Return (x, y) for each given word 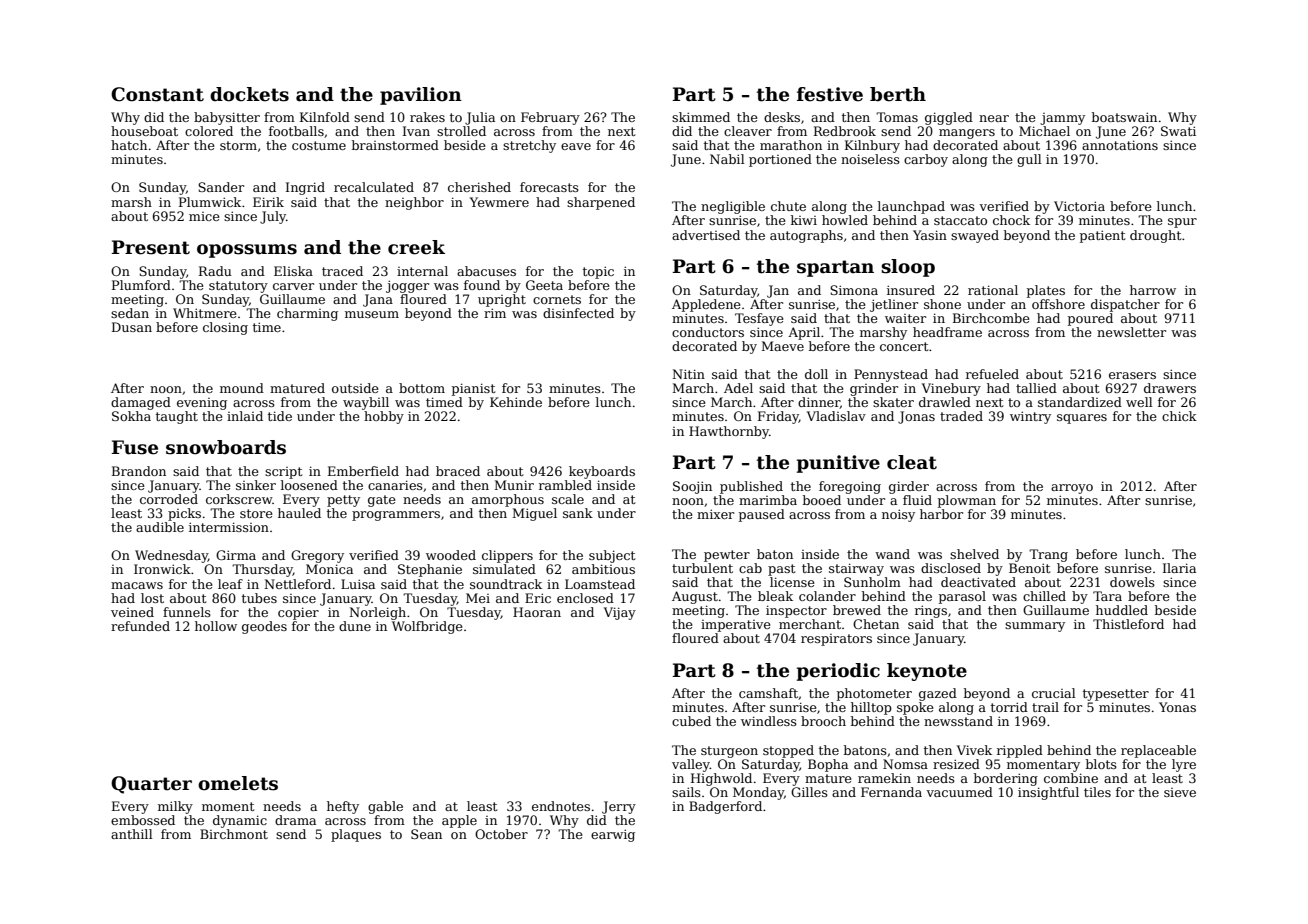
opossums (247, 251)
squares (1082, 419)
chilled (1044, 596)
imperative (736, 626)
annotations (1120, 145)
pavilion (421, 96)
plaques (356, 835)
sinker (256, 485)
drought (1155, 236)
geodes (264, 627)
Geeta (544, 285)
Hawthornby (729, 432)
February (550, 118)
